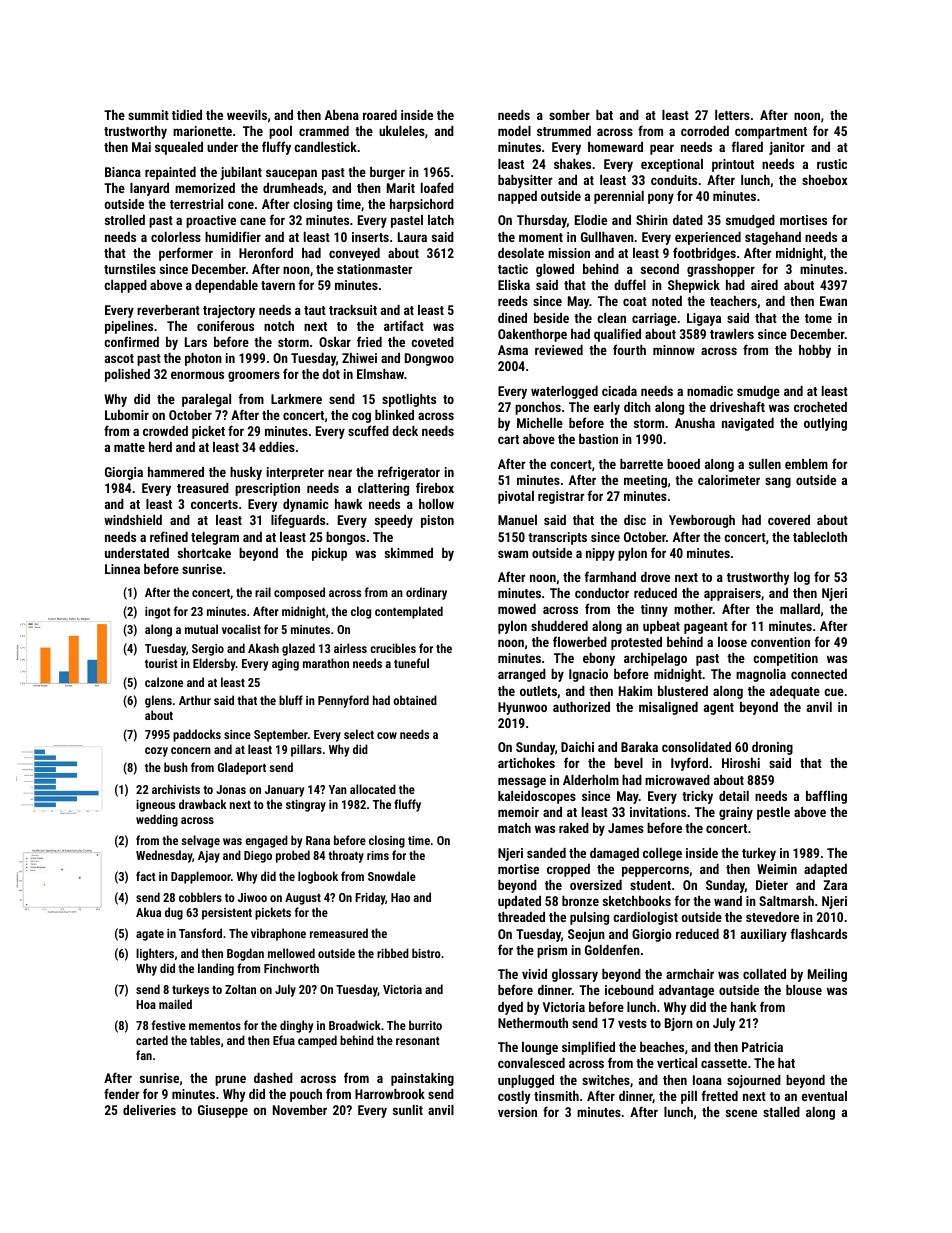 This page has height=1233, width=952. Describe the element at coordinates (637, 407) in the page. I see `ditch` at that location.
